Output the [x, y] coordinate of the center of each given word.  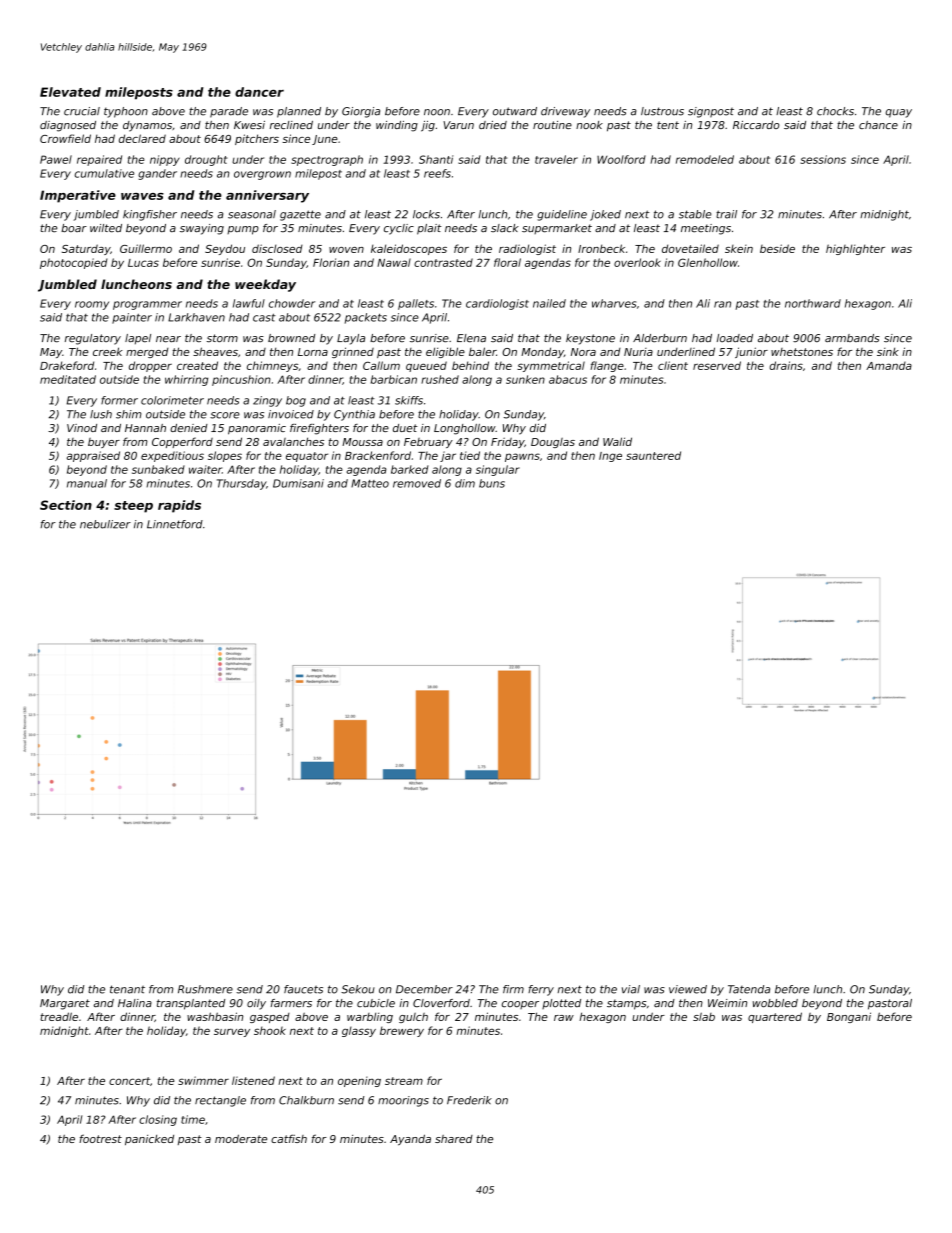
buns [492, 483]
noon [437, 112]
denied [189, 428]
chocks [835, 111]
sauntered [653, 455]
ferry [541, 990]
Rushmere [205, 989]
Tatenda [749, 989]
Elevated [70, 92]
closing [158, 1120]
